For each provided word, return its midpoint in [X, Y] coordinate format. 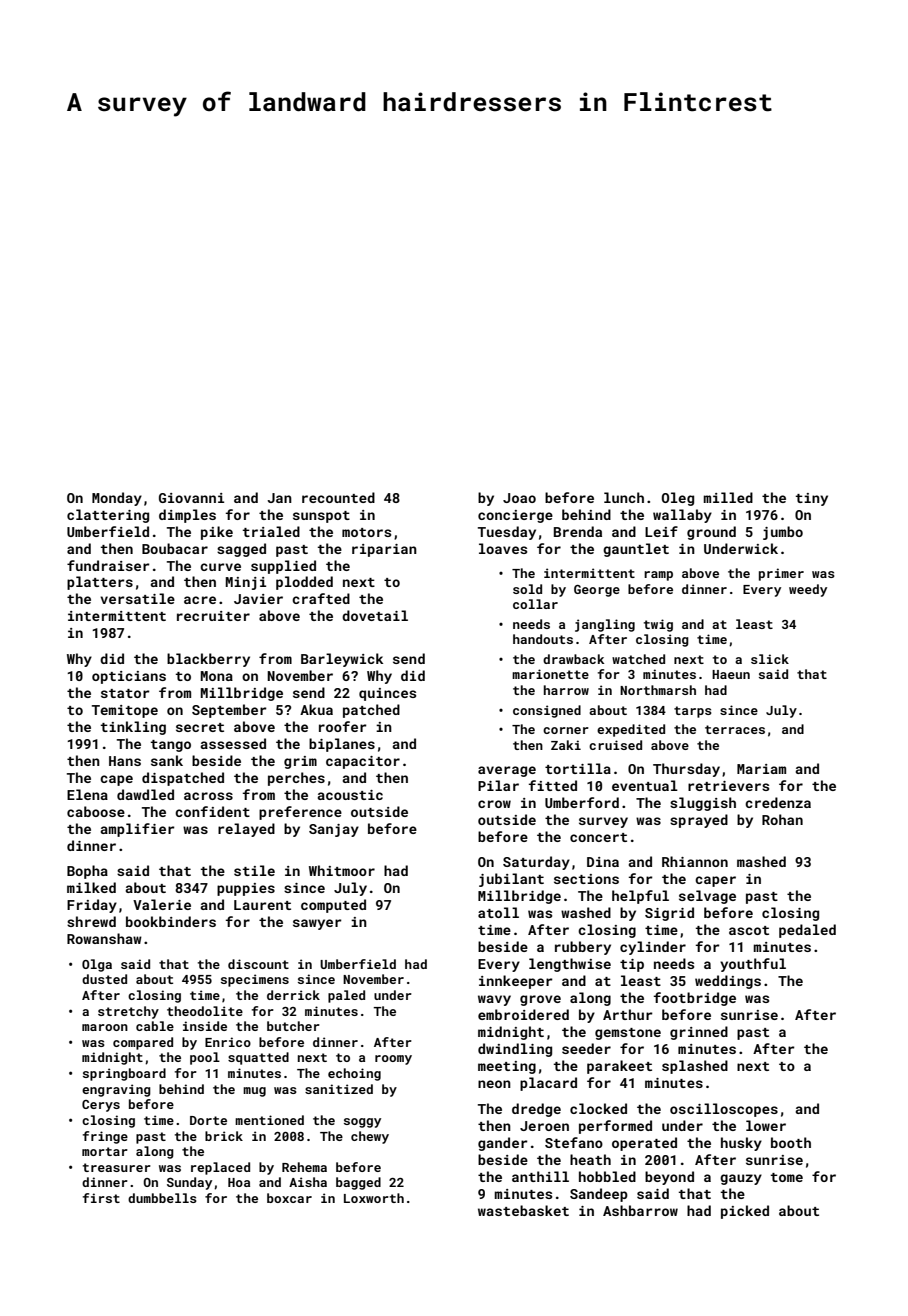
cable [155, 1026]
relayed [246, 830]
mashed [761, 861]
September [229, 711]
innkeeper [516, 982]
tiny [812, 499]
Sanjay [334, 830]
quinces [387, 694]
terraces [735, 729]
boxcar [289, 1198]
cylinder [653, 948]
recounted [338, 497]
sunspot [321, 517]
